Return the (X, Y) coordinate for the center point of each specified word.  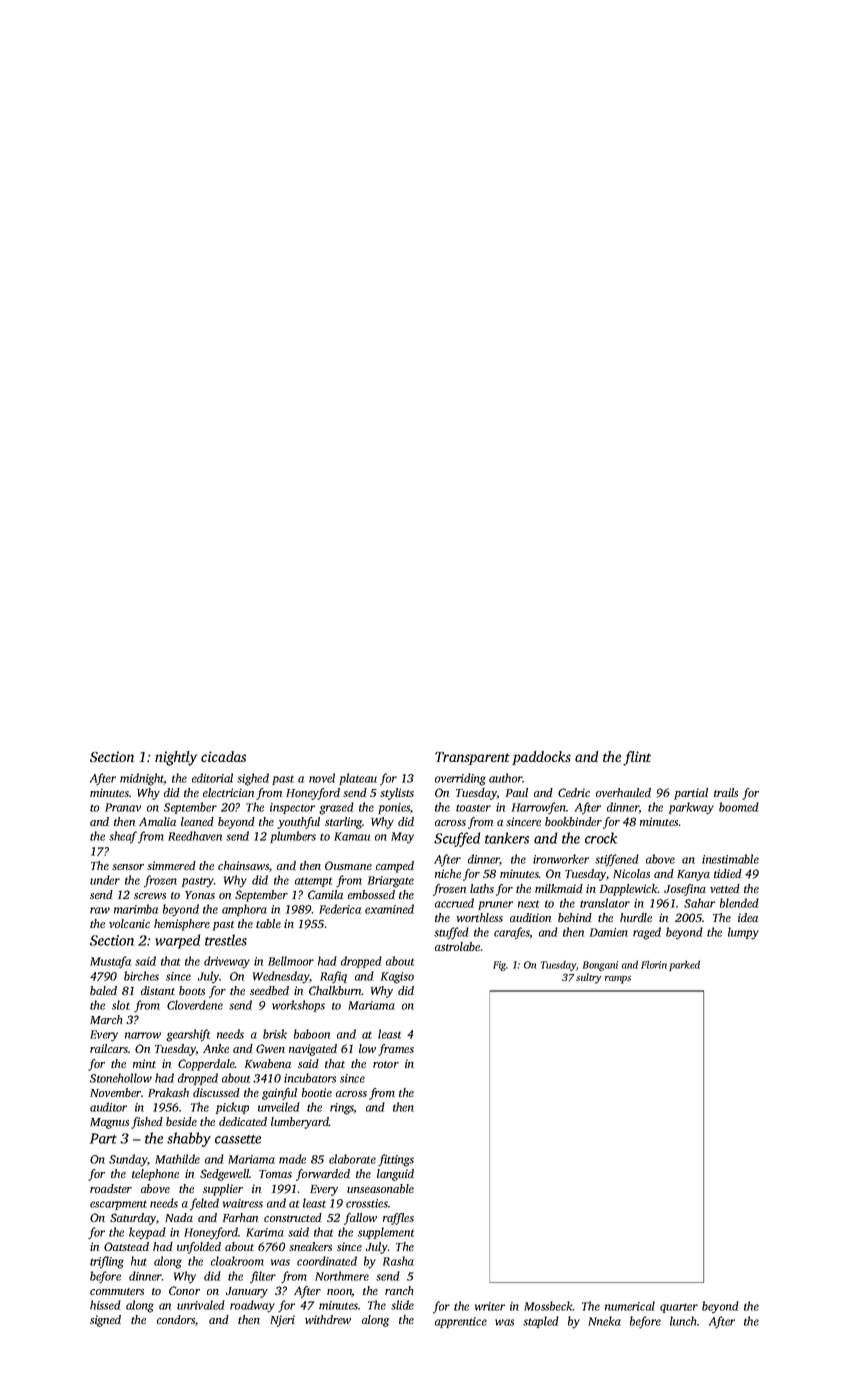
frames (396, 1050)
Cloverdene (195, 1005)
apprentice (461, 1322)
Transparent (472, 758)
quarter (679, 1308)
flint (637, 758)
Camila (325, 894)
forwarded (323, 1175)
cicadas (223, 756)
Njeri (282, 1321)
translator (605, 903)
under (105, 880)
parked (684, 965)
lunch (683, 1321)
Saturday (133, 1219)
